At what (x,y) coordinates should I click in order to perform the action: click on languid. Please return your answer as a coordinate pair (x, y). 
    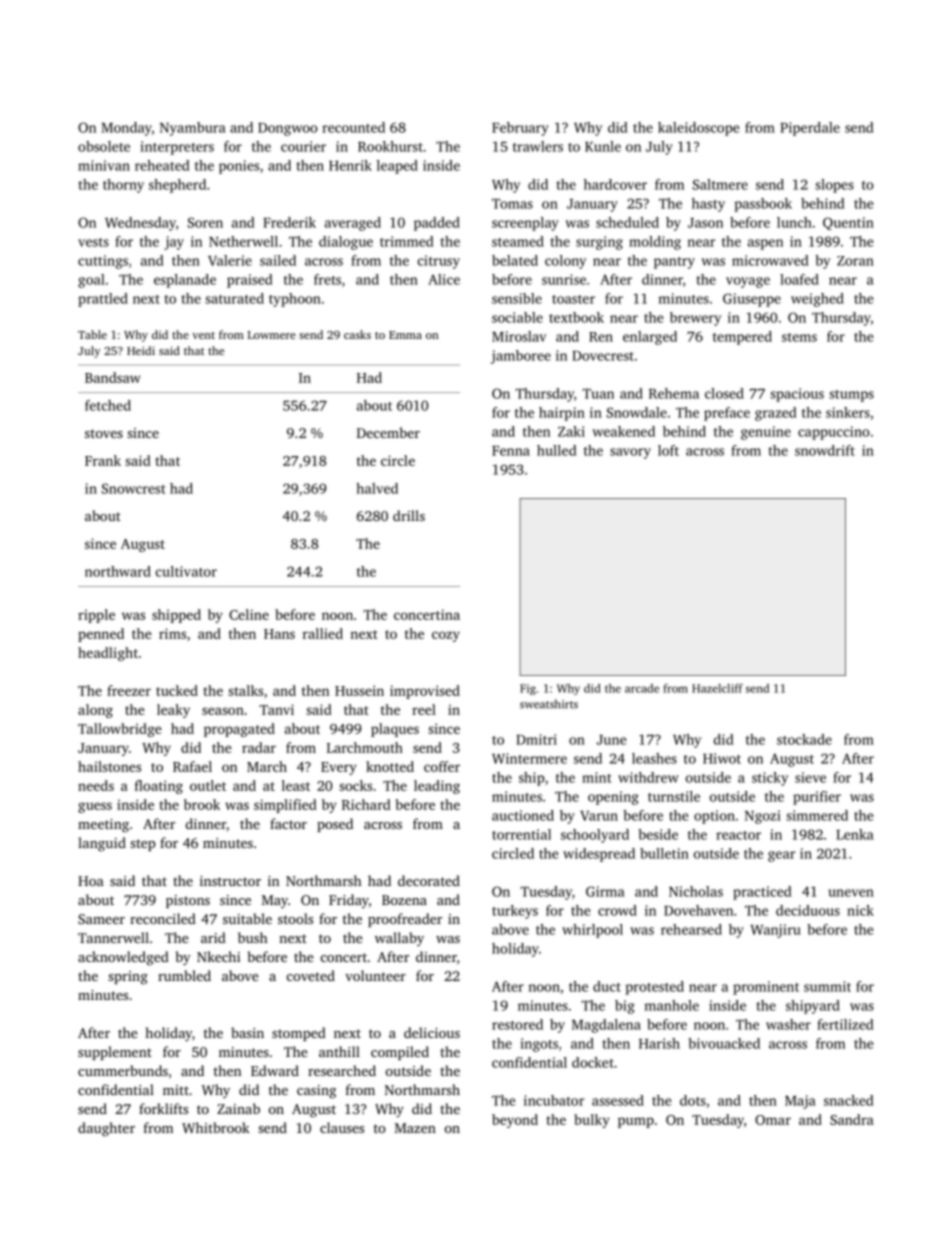
    Looking at the image, I should click on (102, 844).
